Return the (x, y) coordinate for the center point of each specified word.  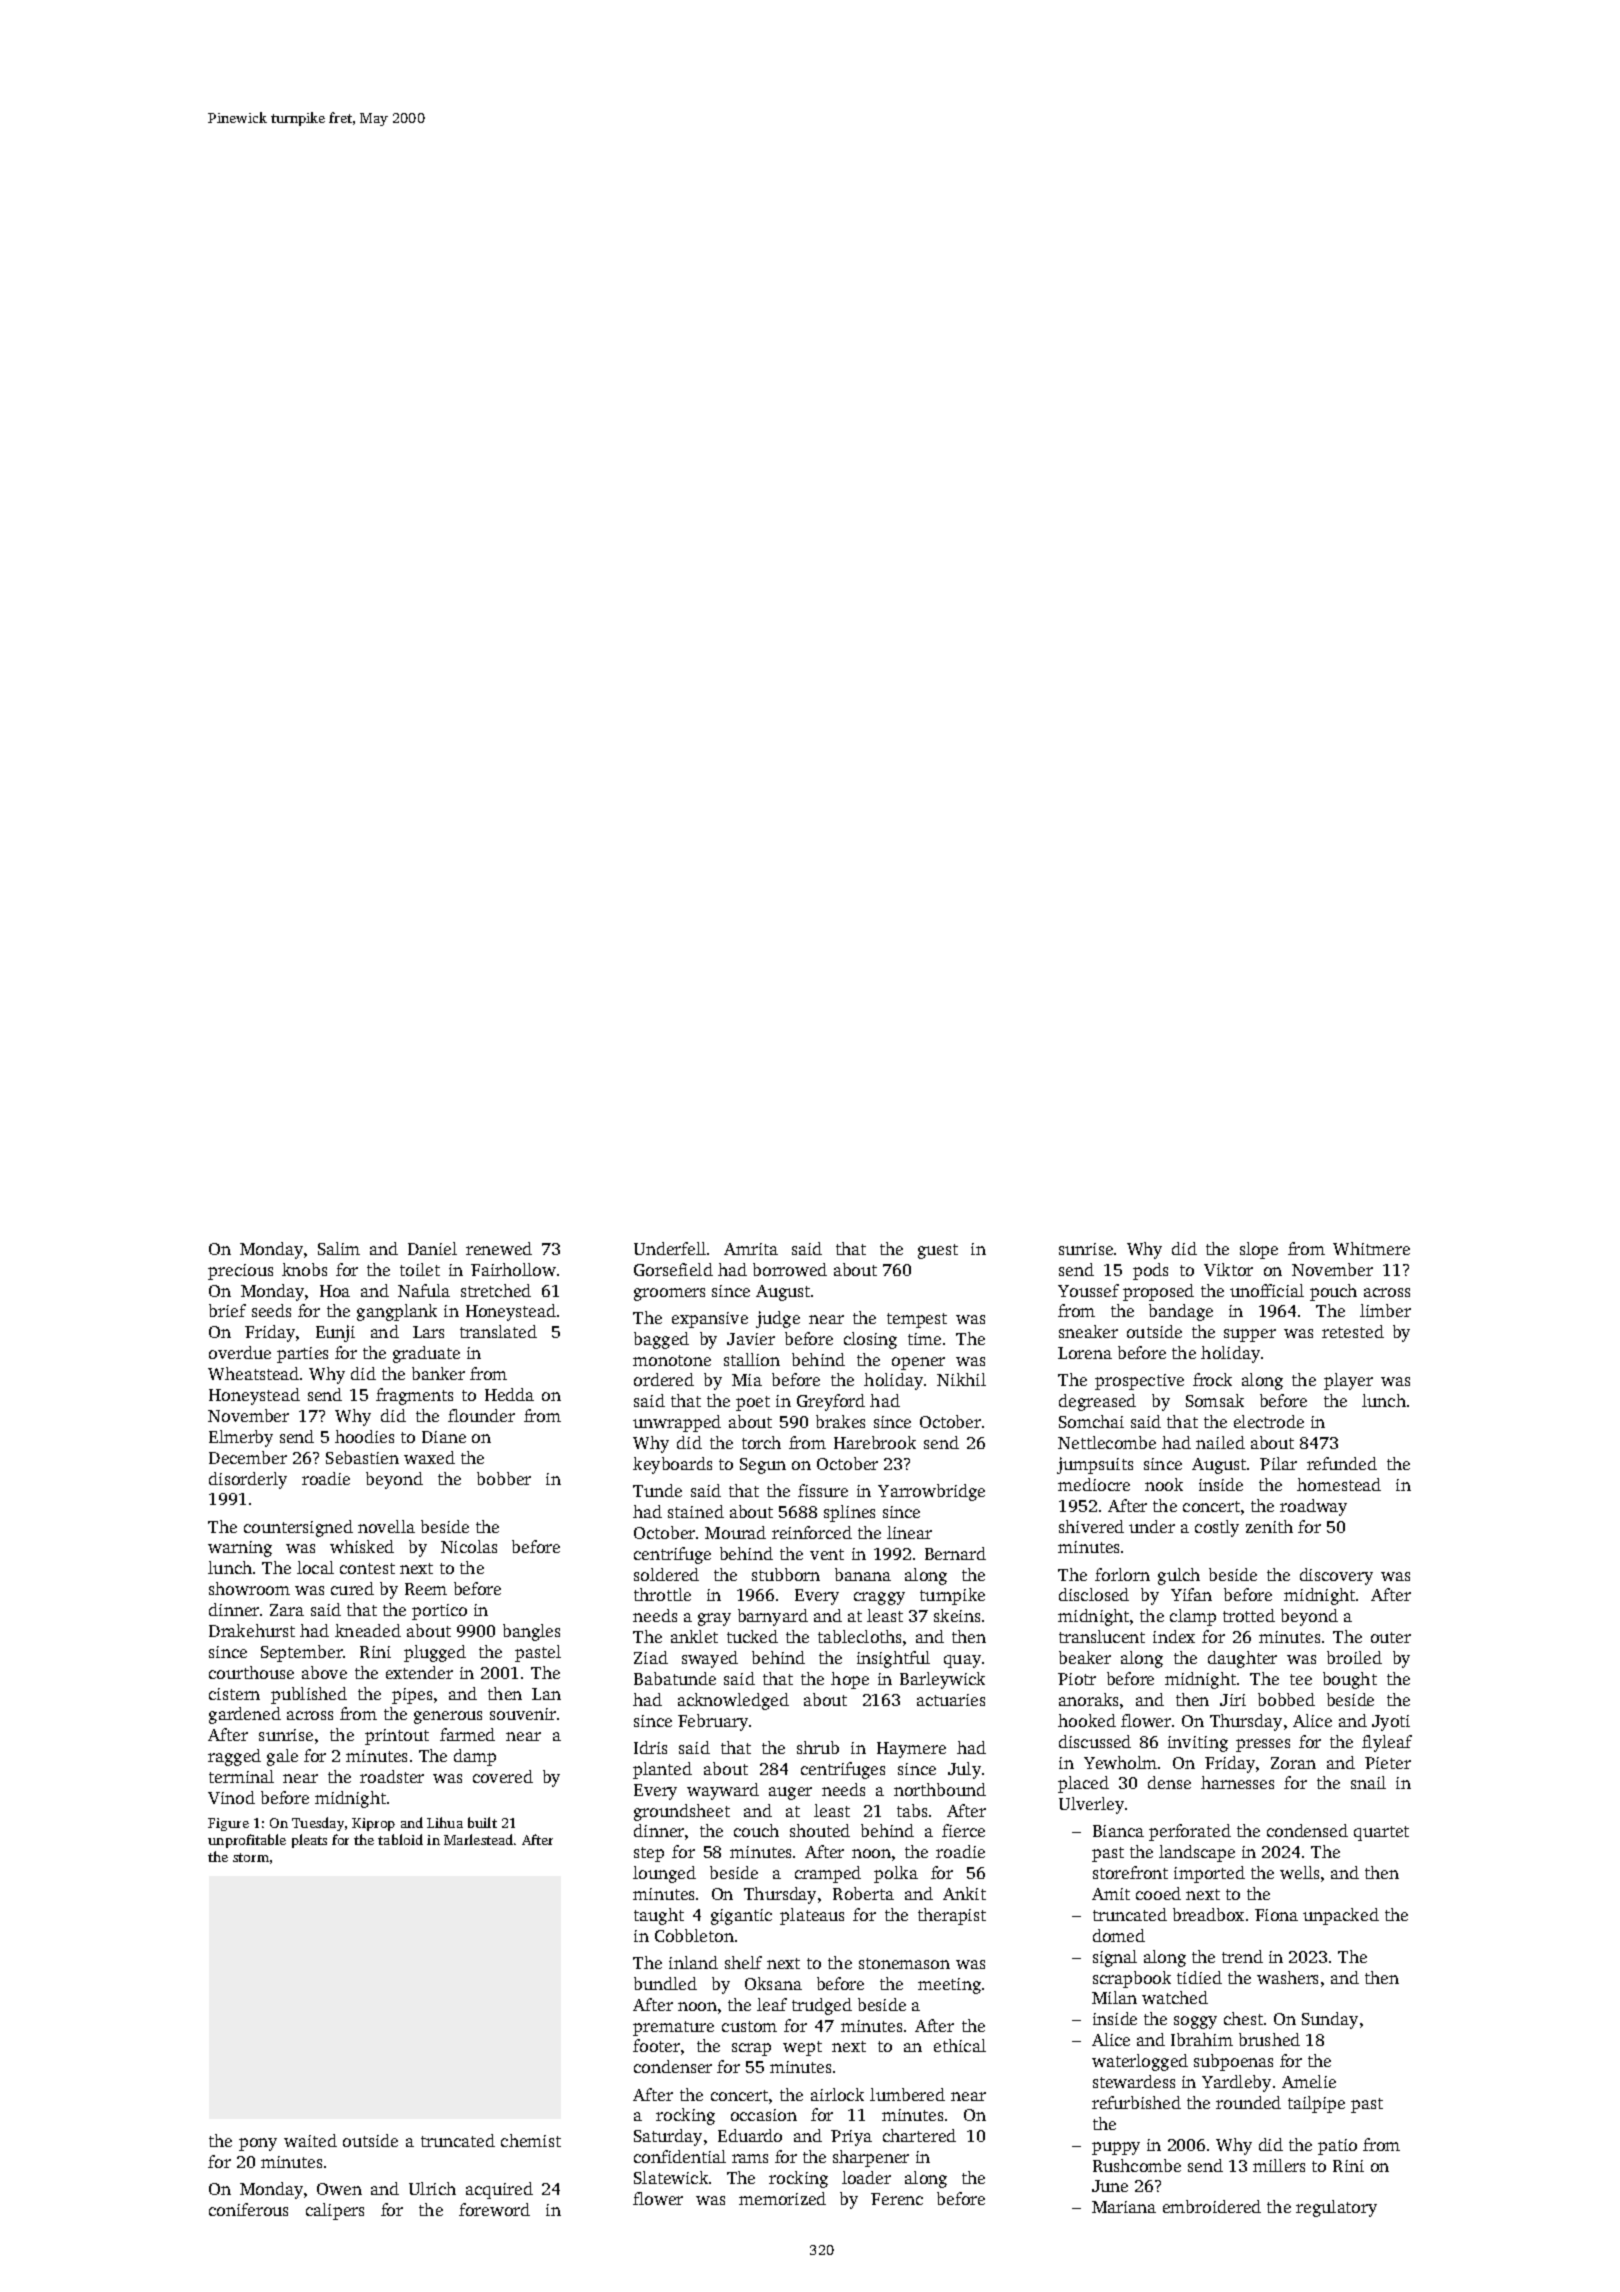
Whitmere (1371, 1248)
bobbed (1286, 1699)
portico (439, 1612)
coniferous (248, 2209)
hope (850, 1680)
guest (938, 1251)
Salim (339, 1248)
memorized (782, 2198)
